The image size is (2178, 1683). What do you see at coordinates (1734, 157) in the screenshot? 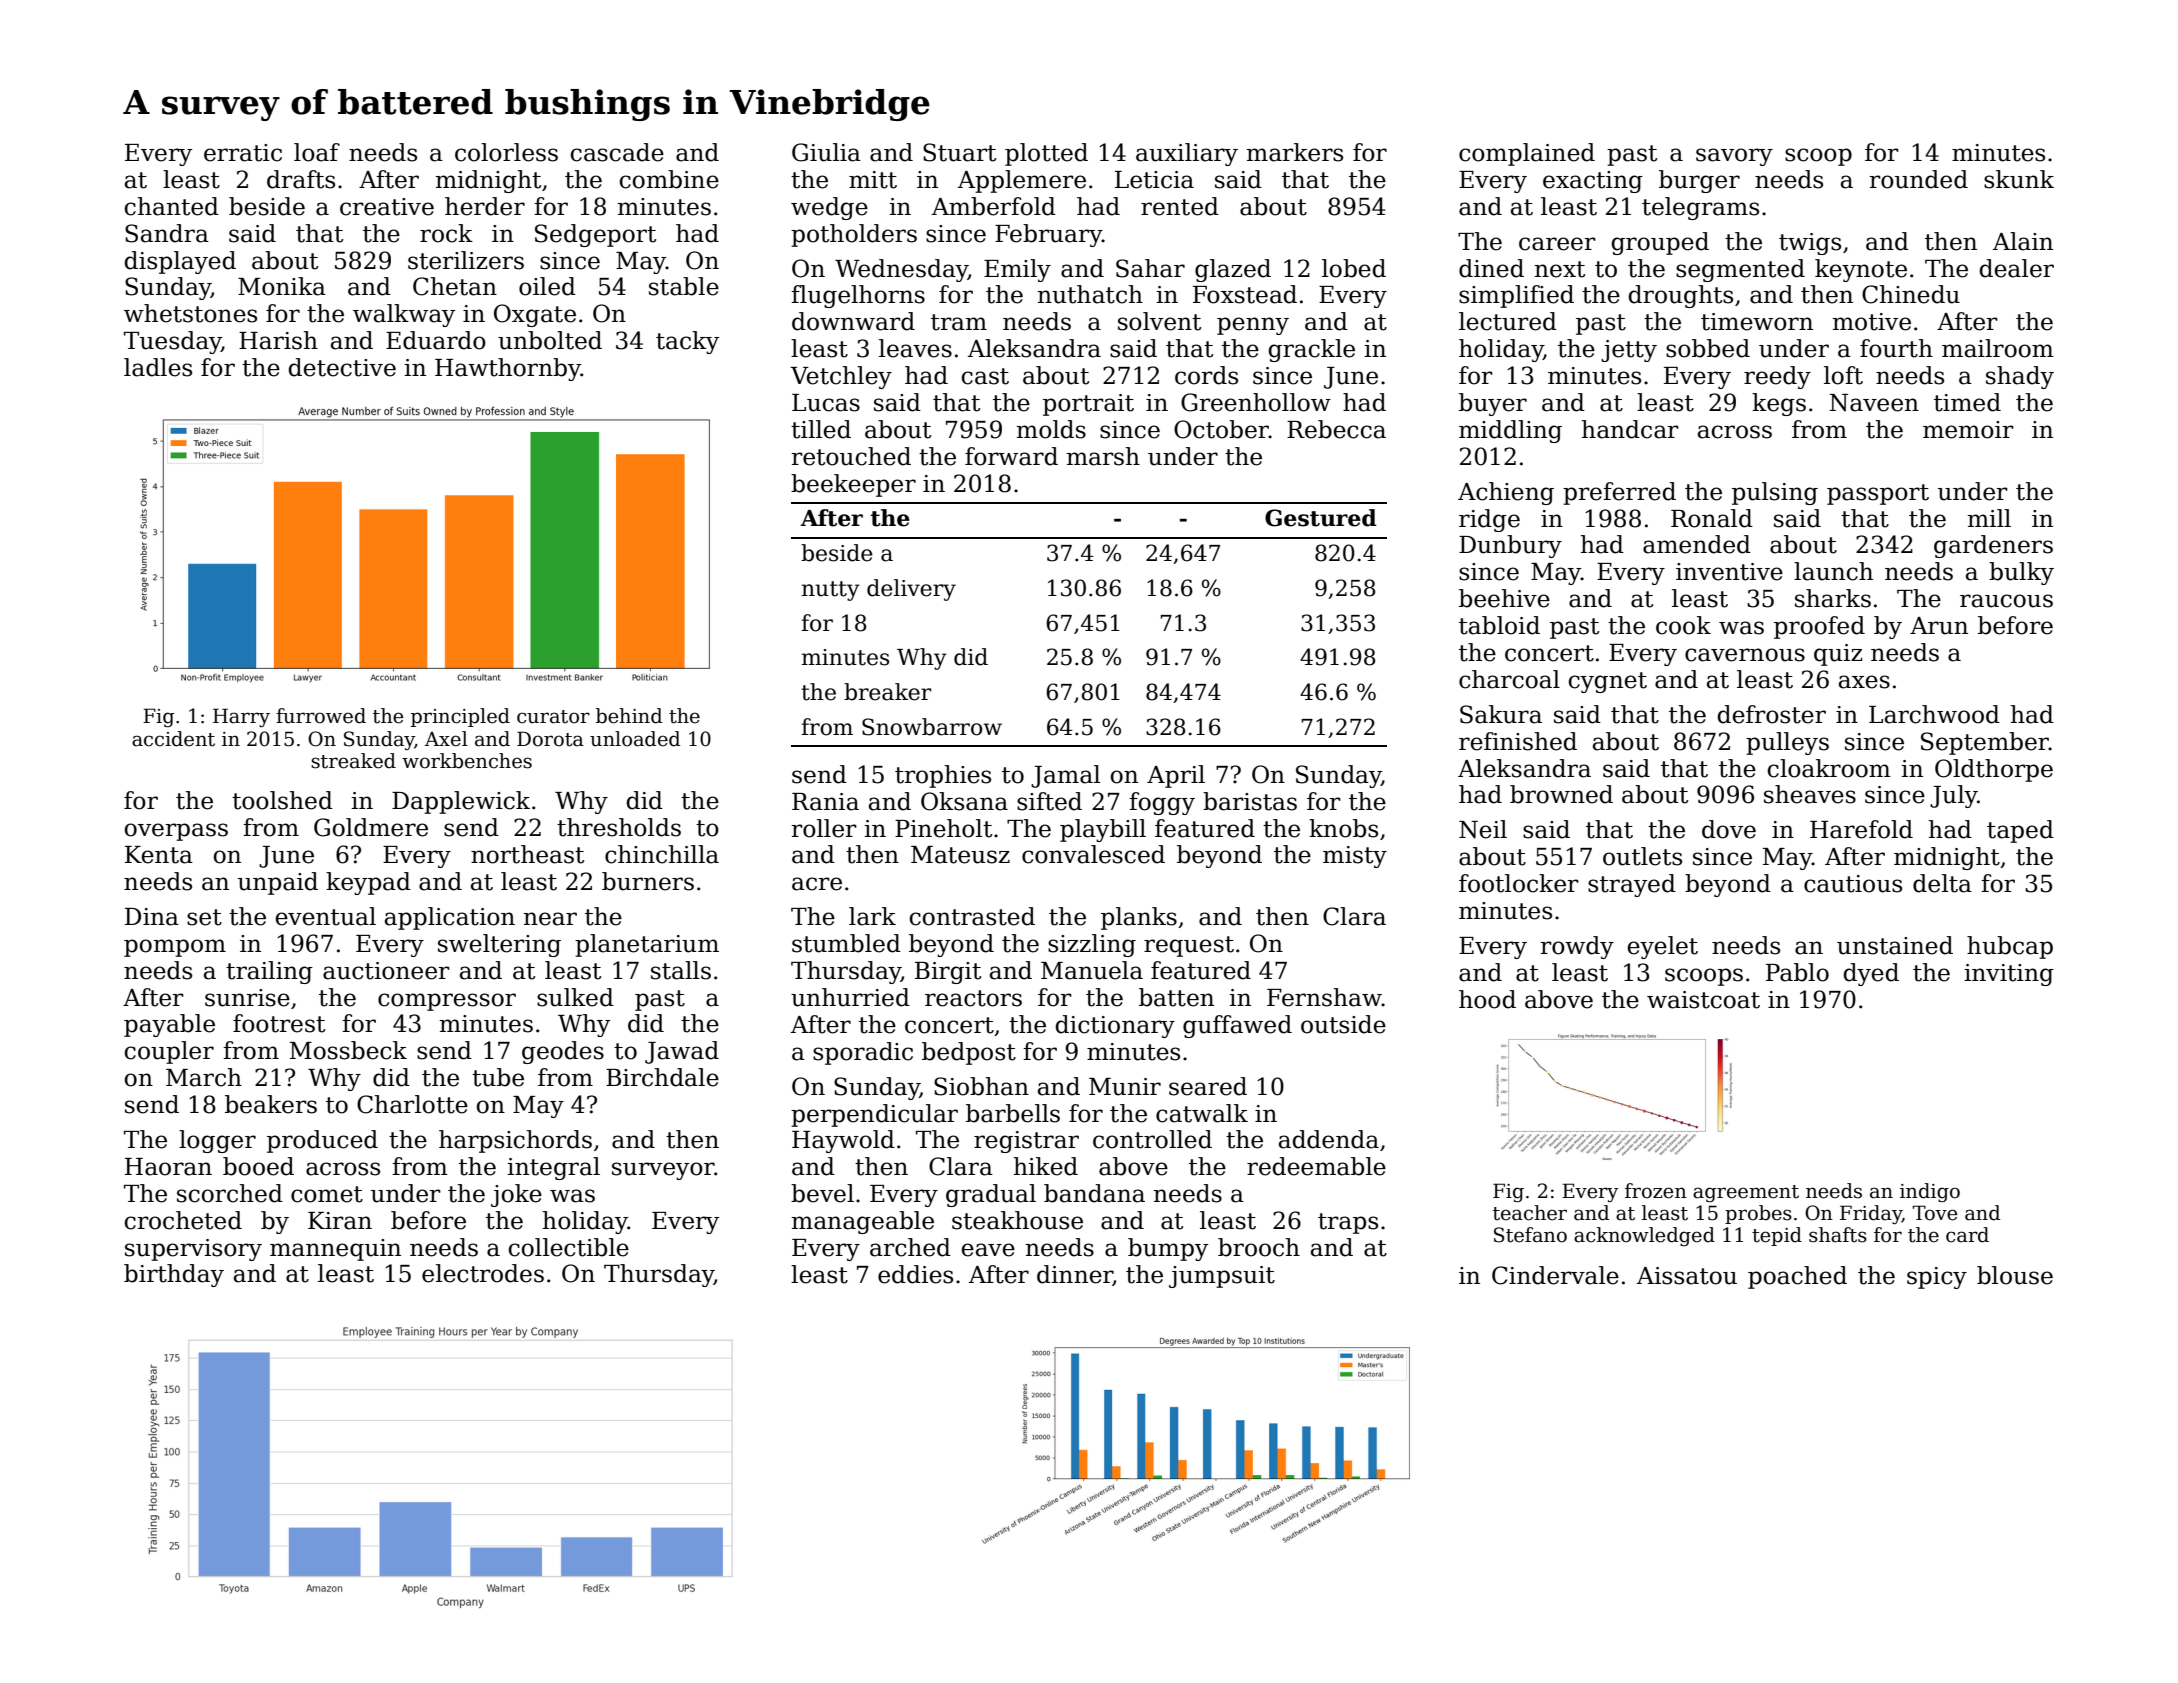
I see `savory` at bounding box center [1734, 157].
